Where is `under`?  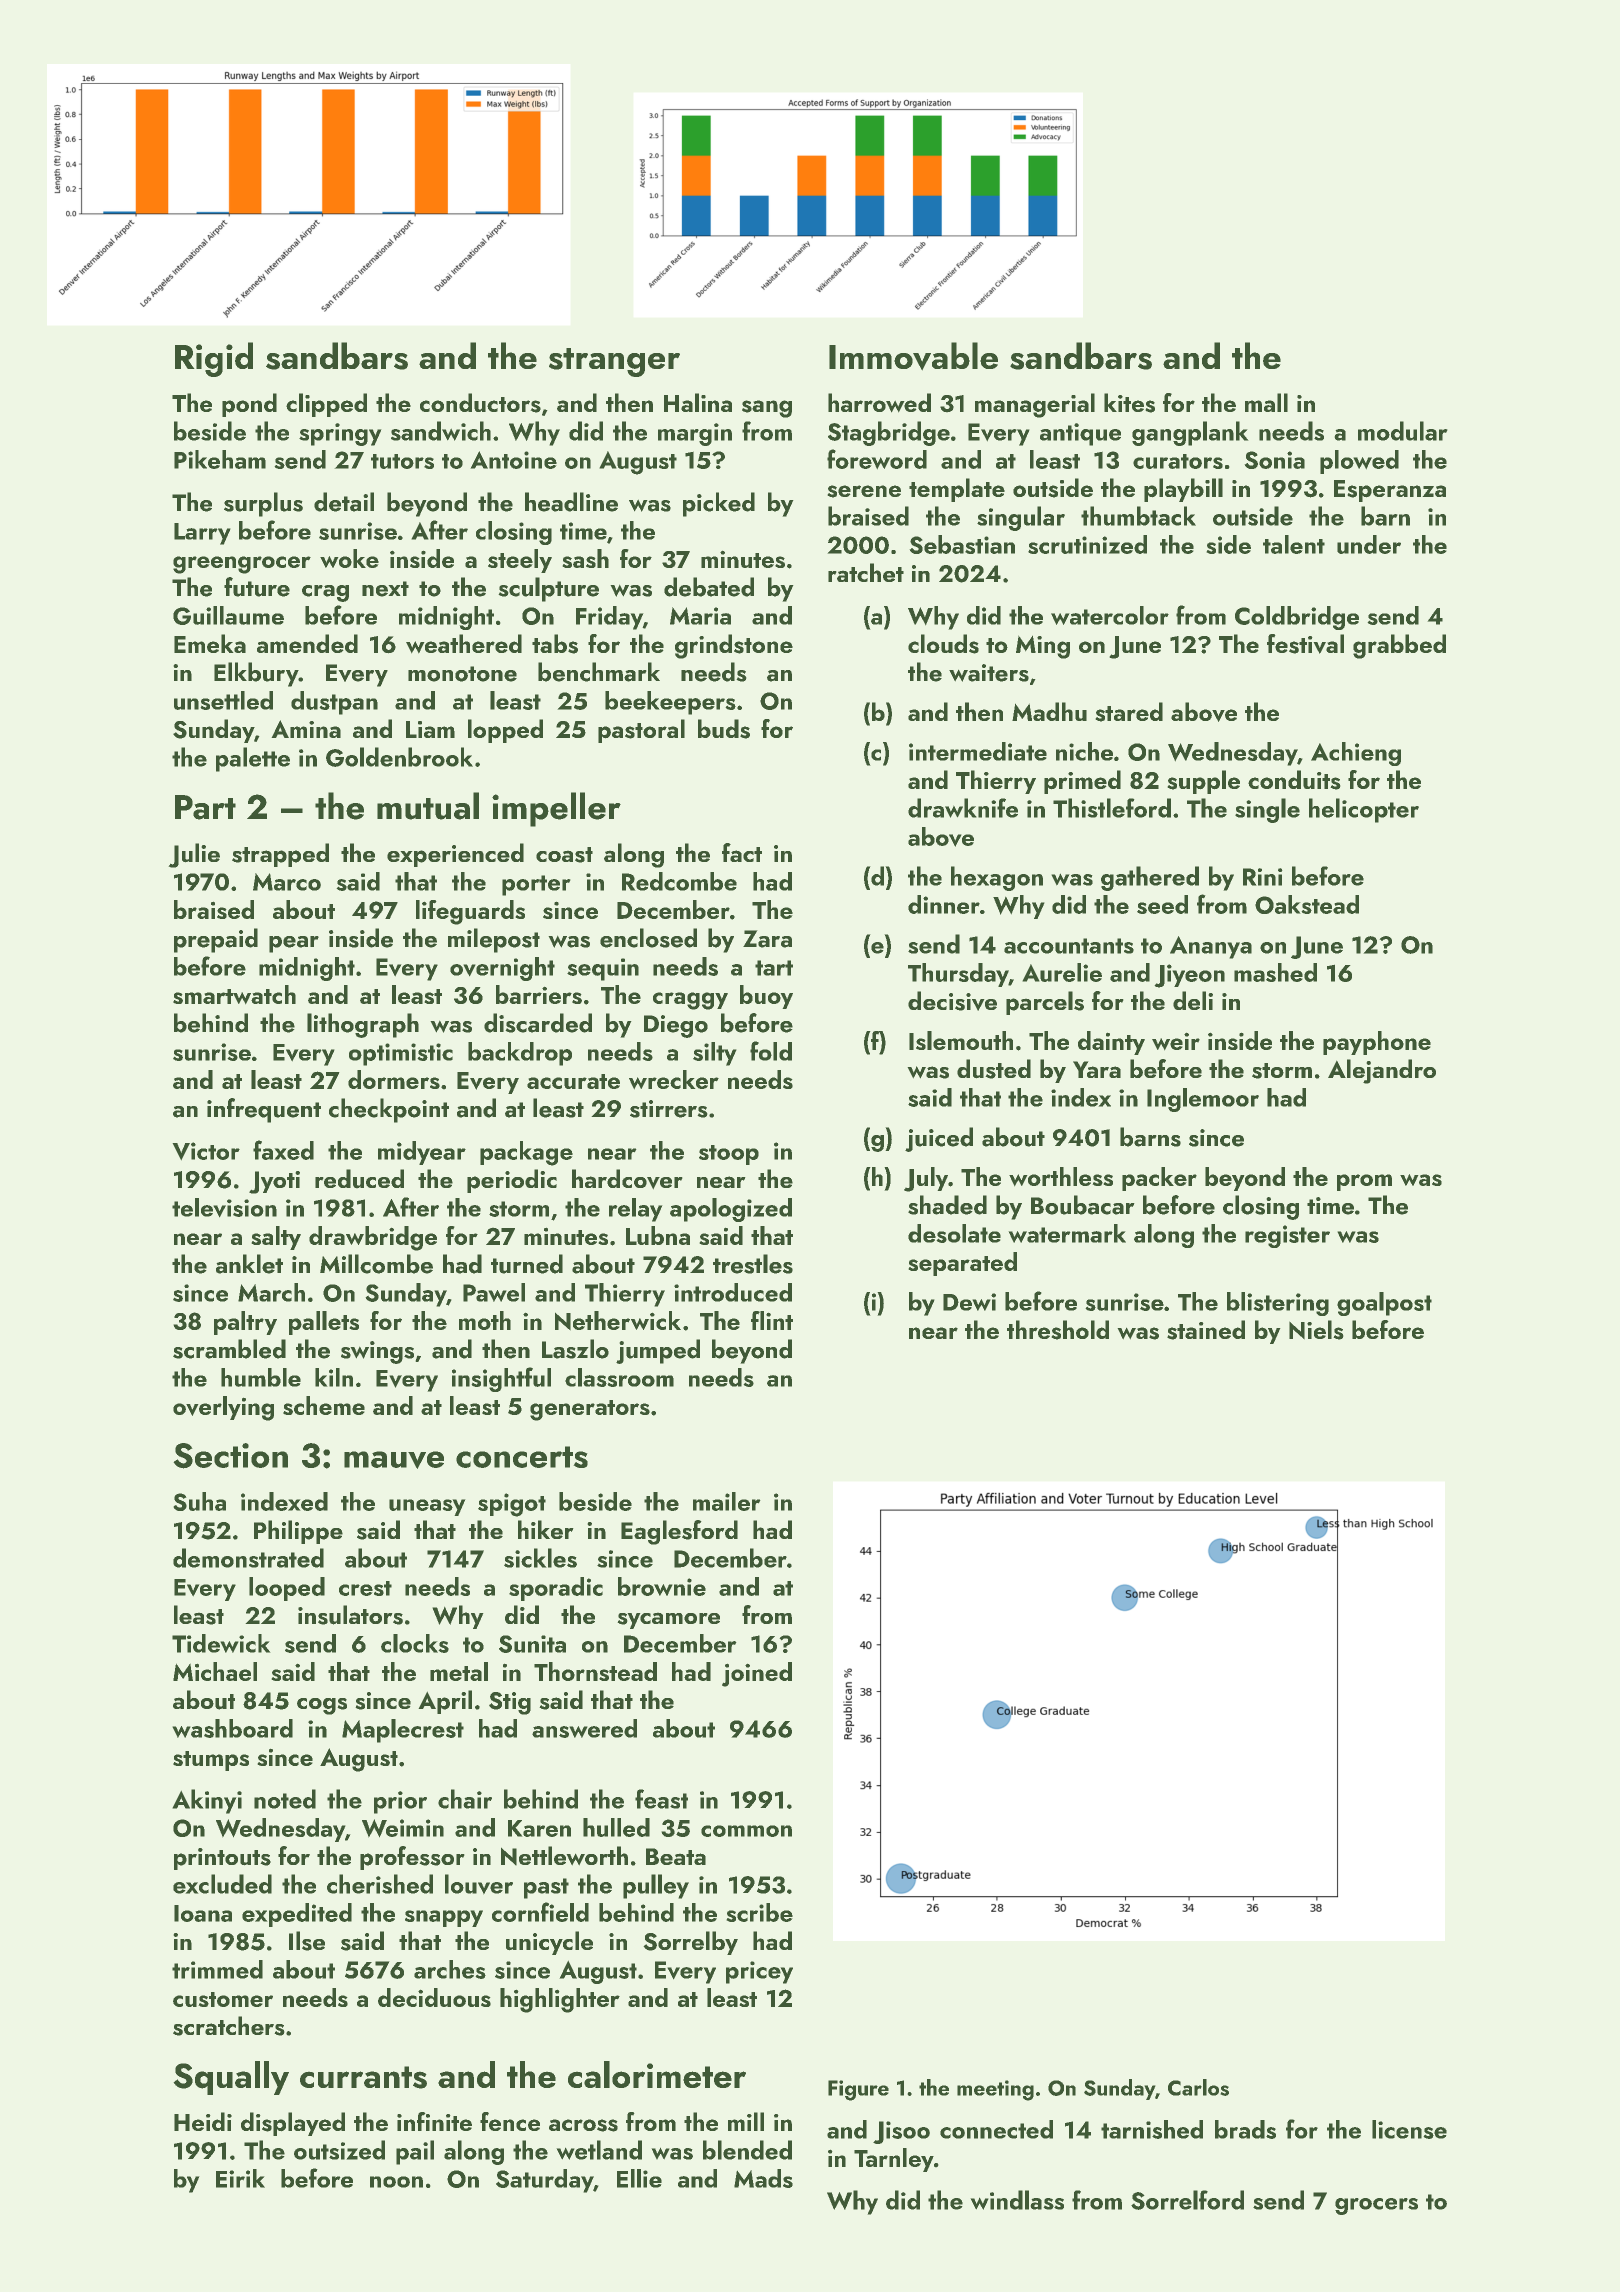
under is located at coordinates (1369, 544).
